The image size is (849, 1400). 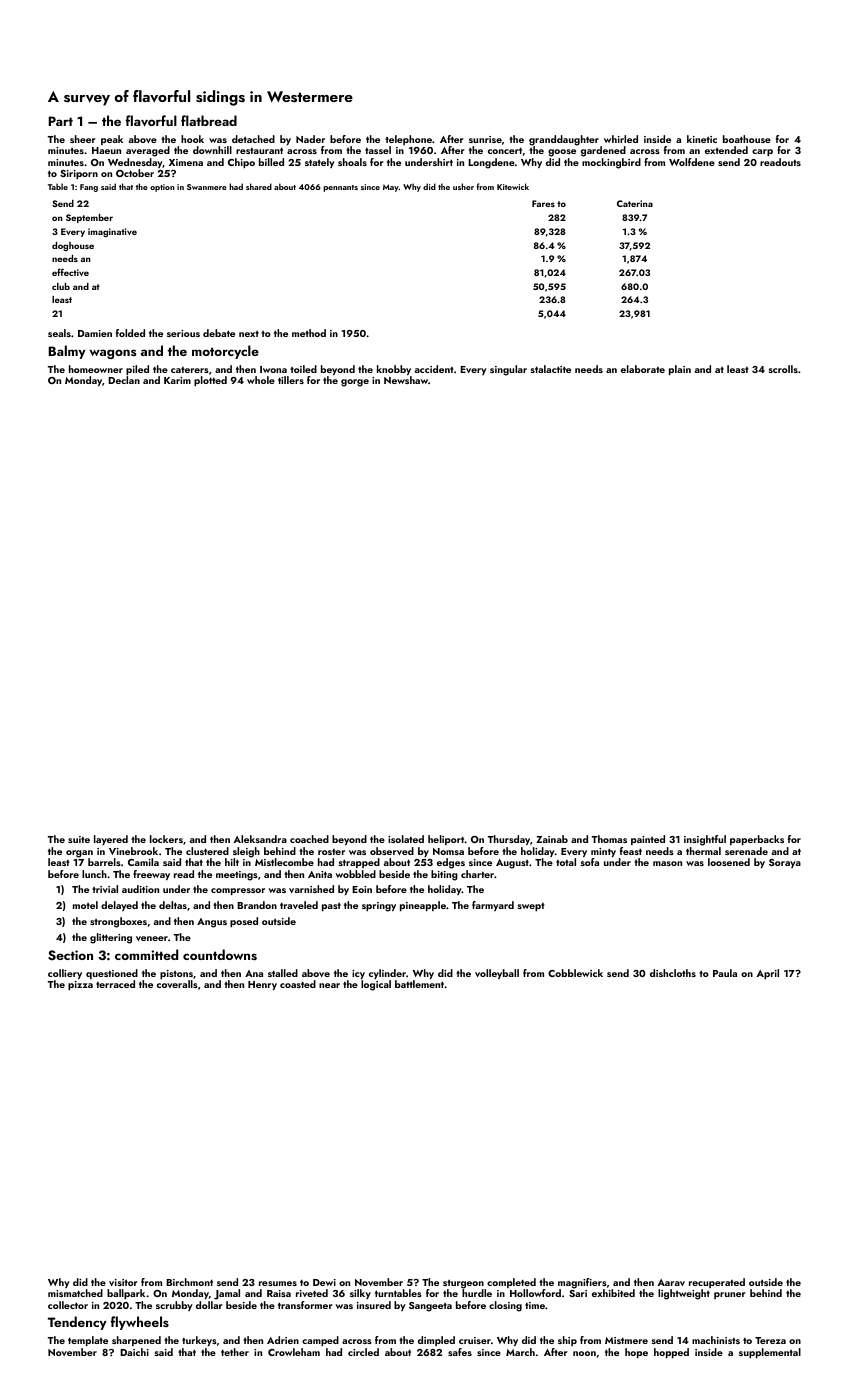 What do you see at coordinates (621, 139) in the document?
I see `whirled` at bounding box center [621, 139].
